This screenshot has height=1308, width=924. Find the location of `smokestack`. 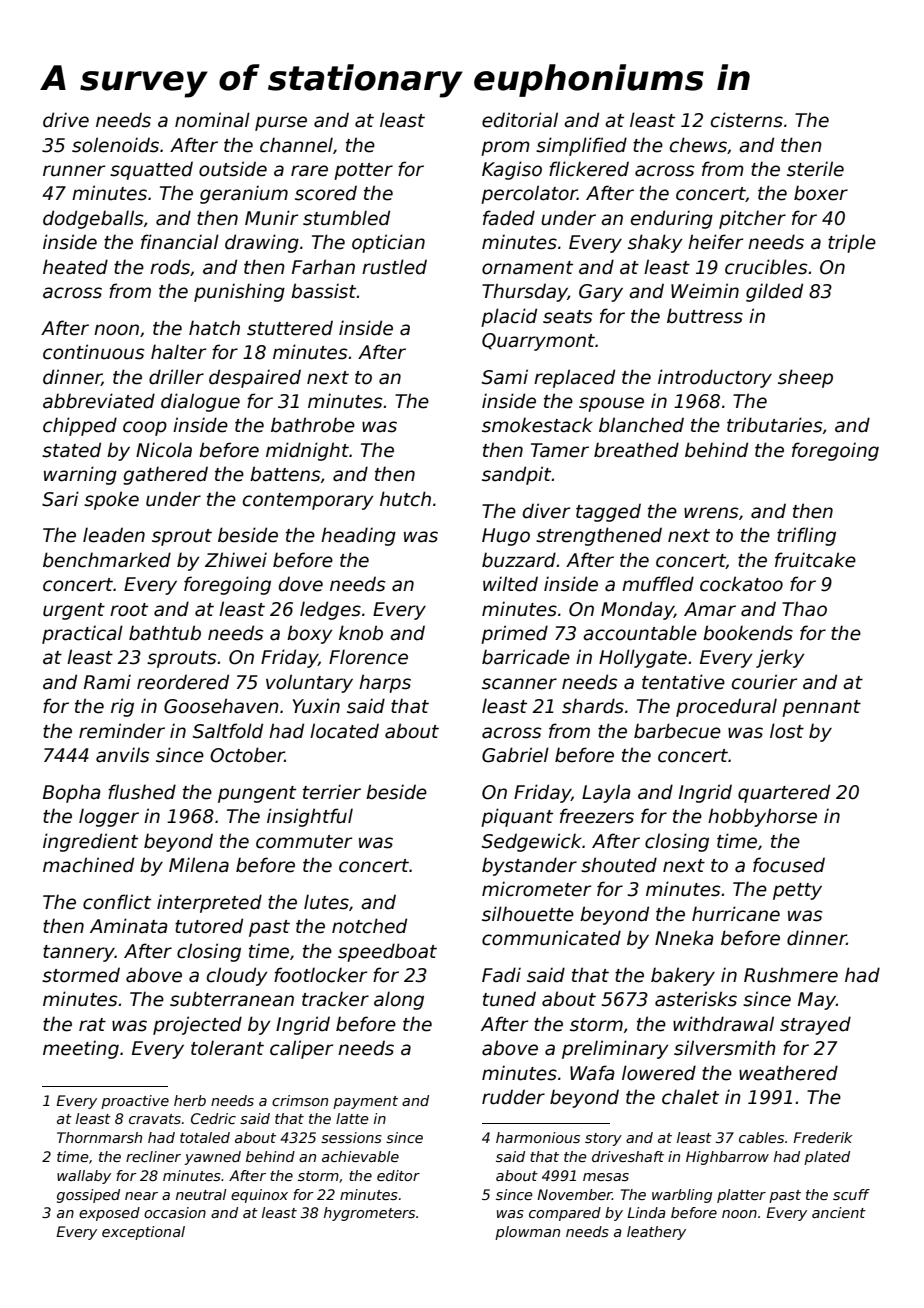

smokestack is located at coordinates (537, 425).
